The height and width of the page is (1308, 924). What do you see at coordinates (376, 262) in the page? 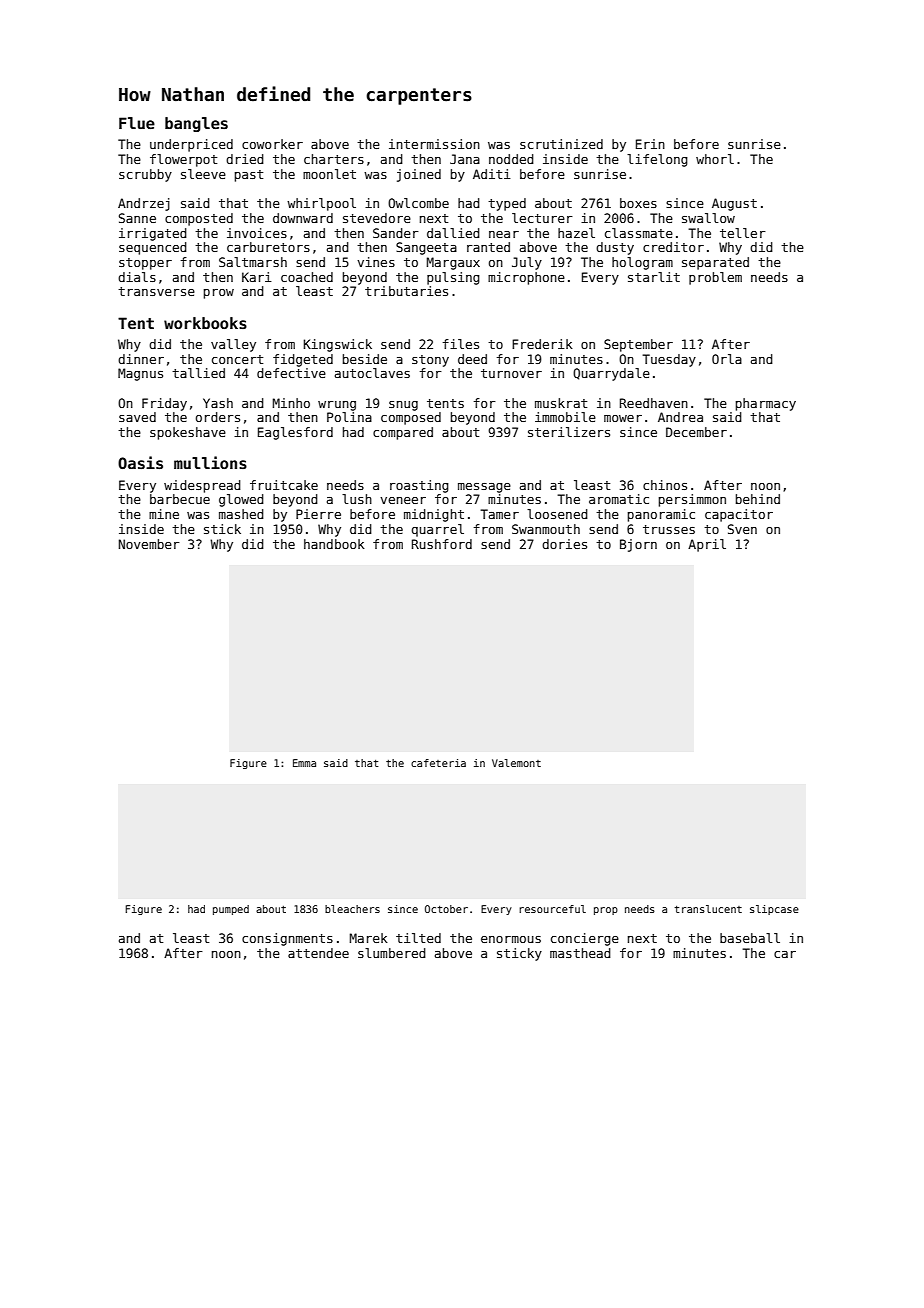
I see `vines` at bounding box center [376, 262].
